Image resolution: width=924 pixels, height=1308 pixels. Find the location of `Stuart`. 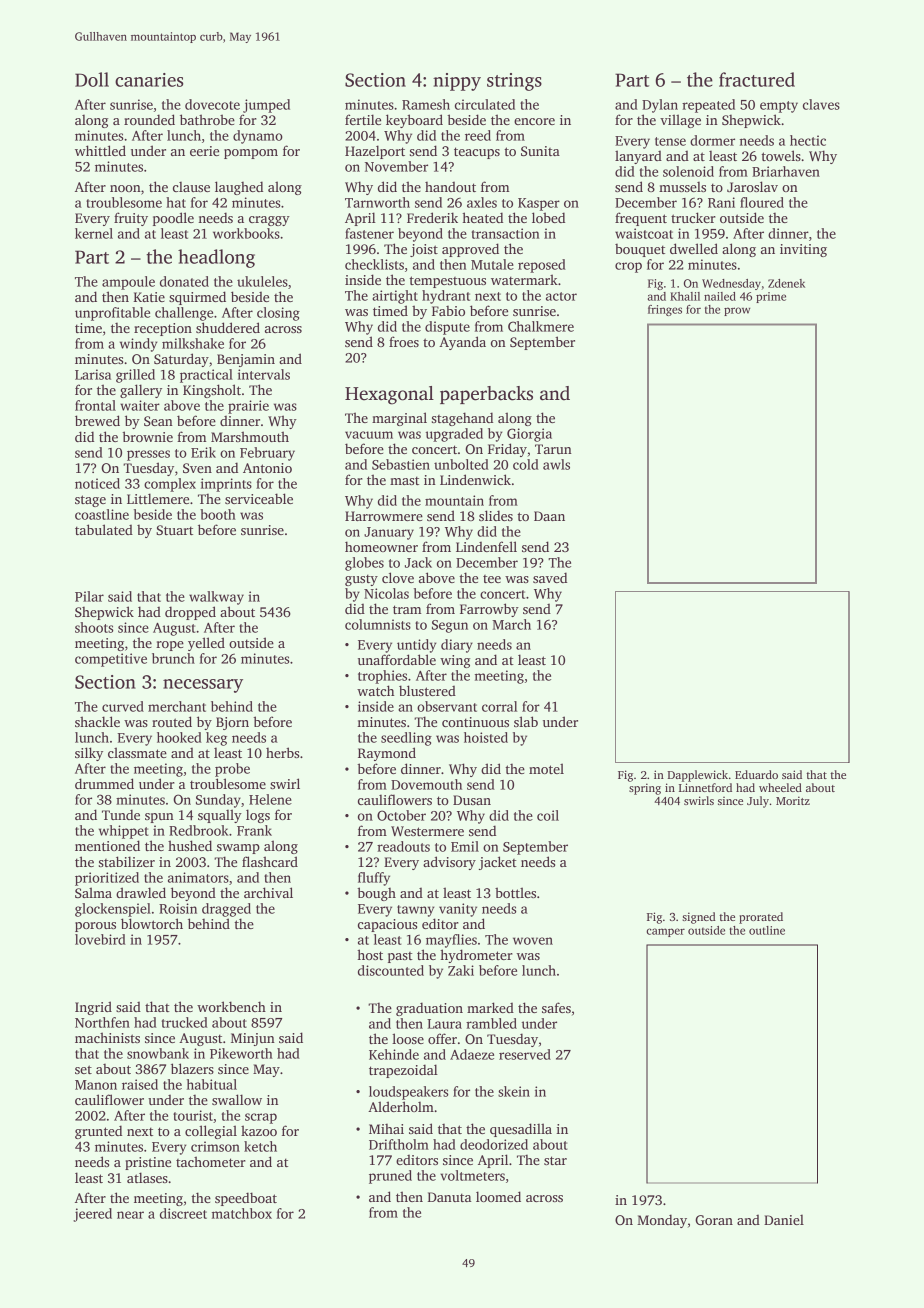

Stuart is located at coordinates (174, 530).
